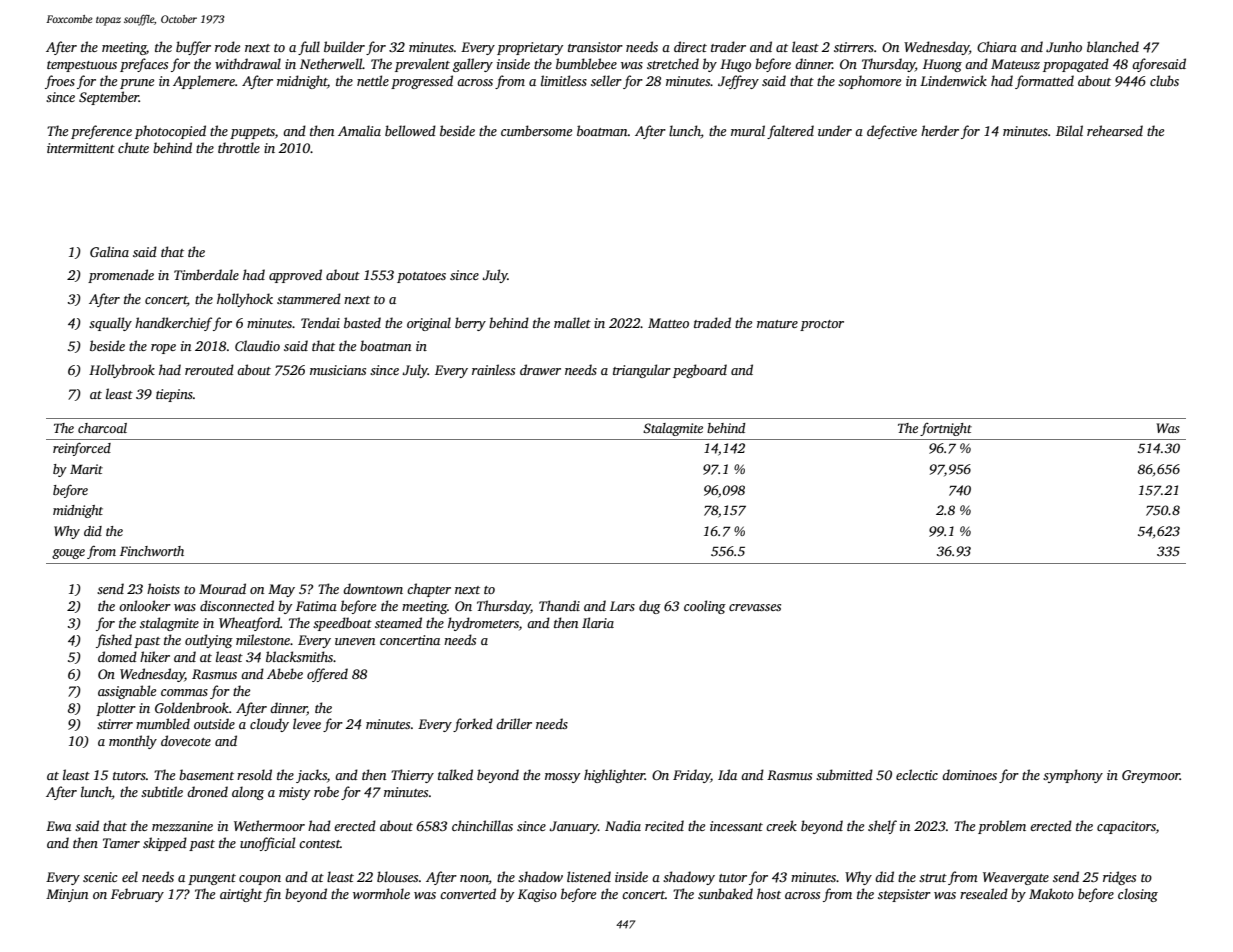  What do you see at coordinates (1115, 130) in the document?
I see `rehearsed` at bounding box center [1115, 130].
